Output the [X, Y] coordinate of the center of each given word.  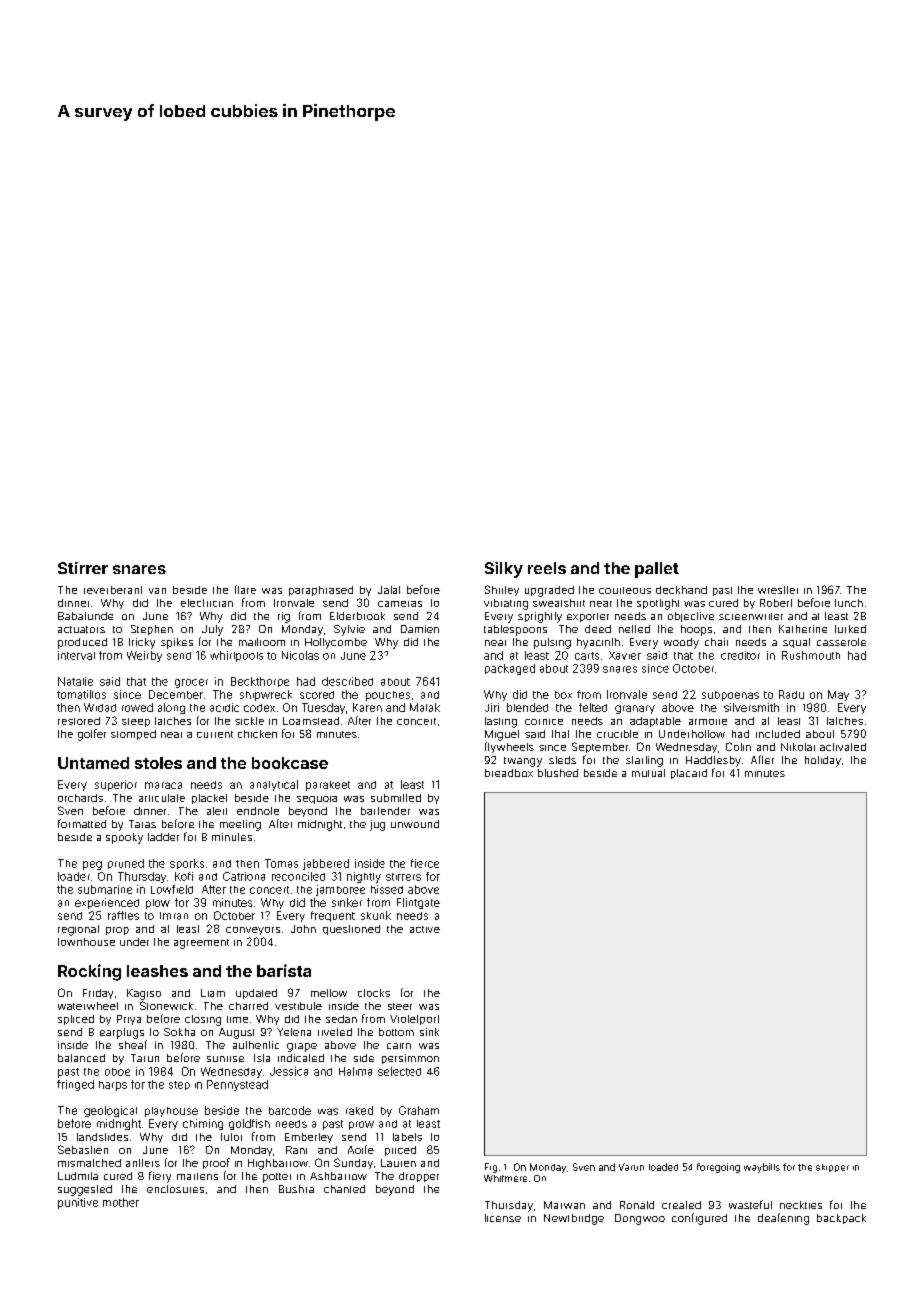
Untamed [93, 763]
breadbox [509, 773]
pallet [657, 570]
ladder [163, 837]
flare [245, 589]
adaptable [655, 722]
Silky [504, 570]
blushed [558, 773]
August [236, 1033]
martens [197, 1176]
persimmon [410, 1059]
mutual [648, 773]
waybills [762, 1168]
